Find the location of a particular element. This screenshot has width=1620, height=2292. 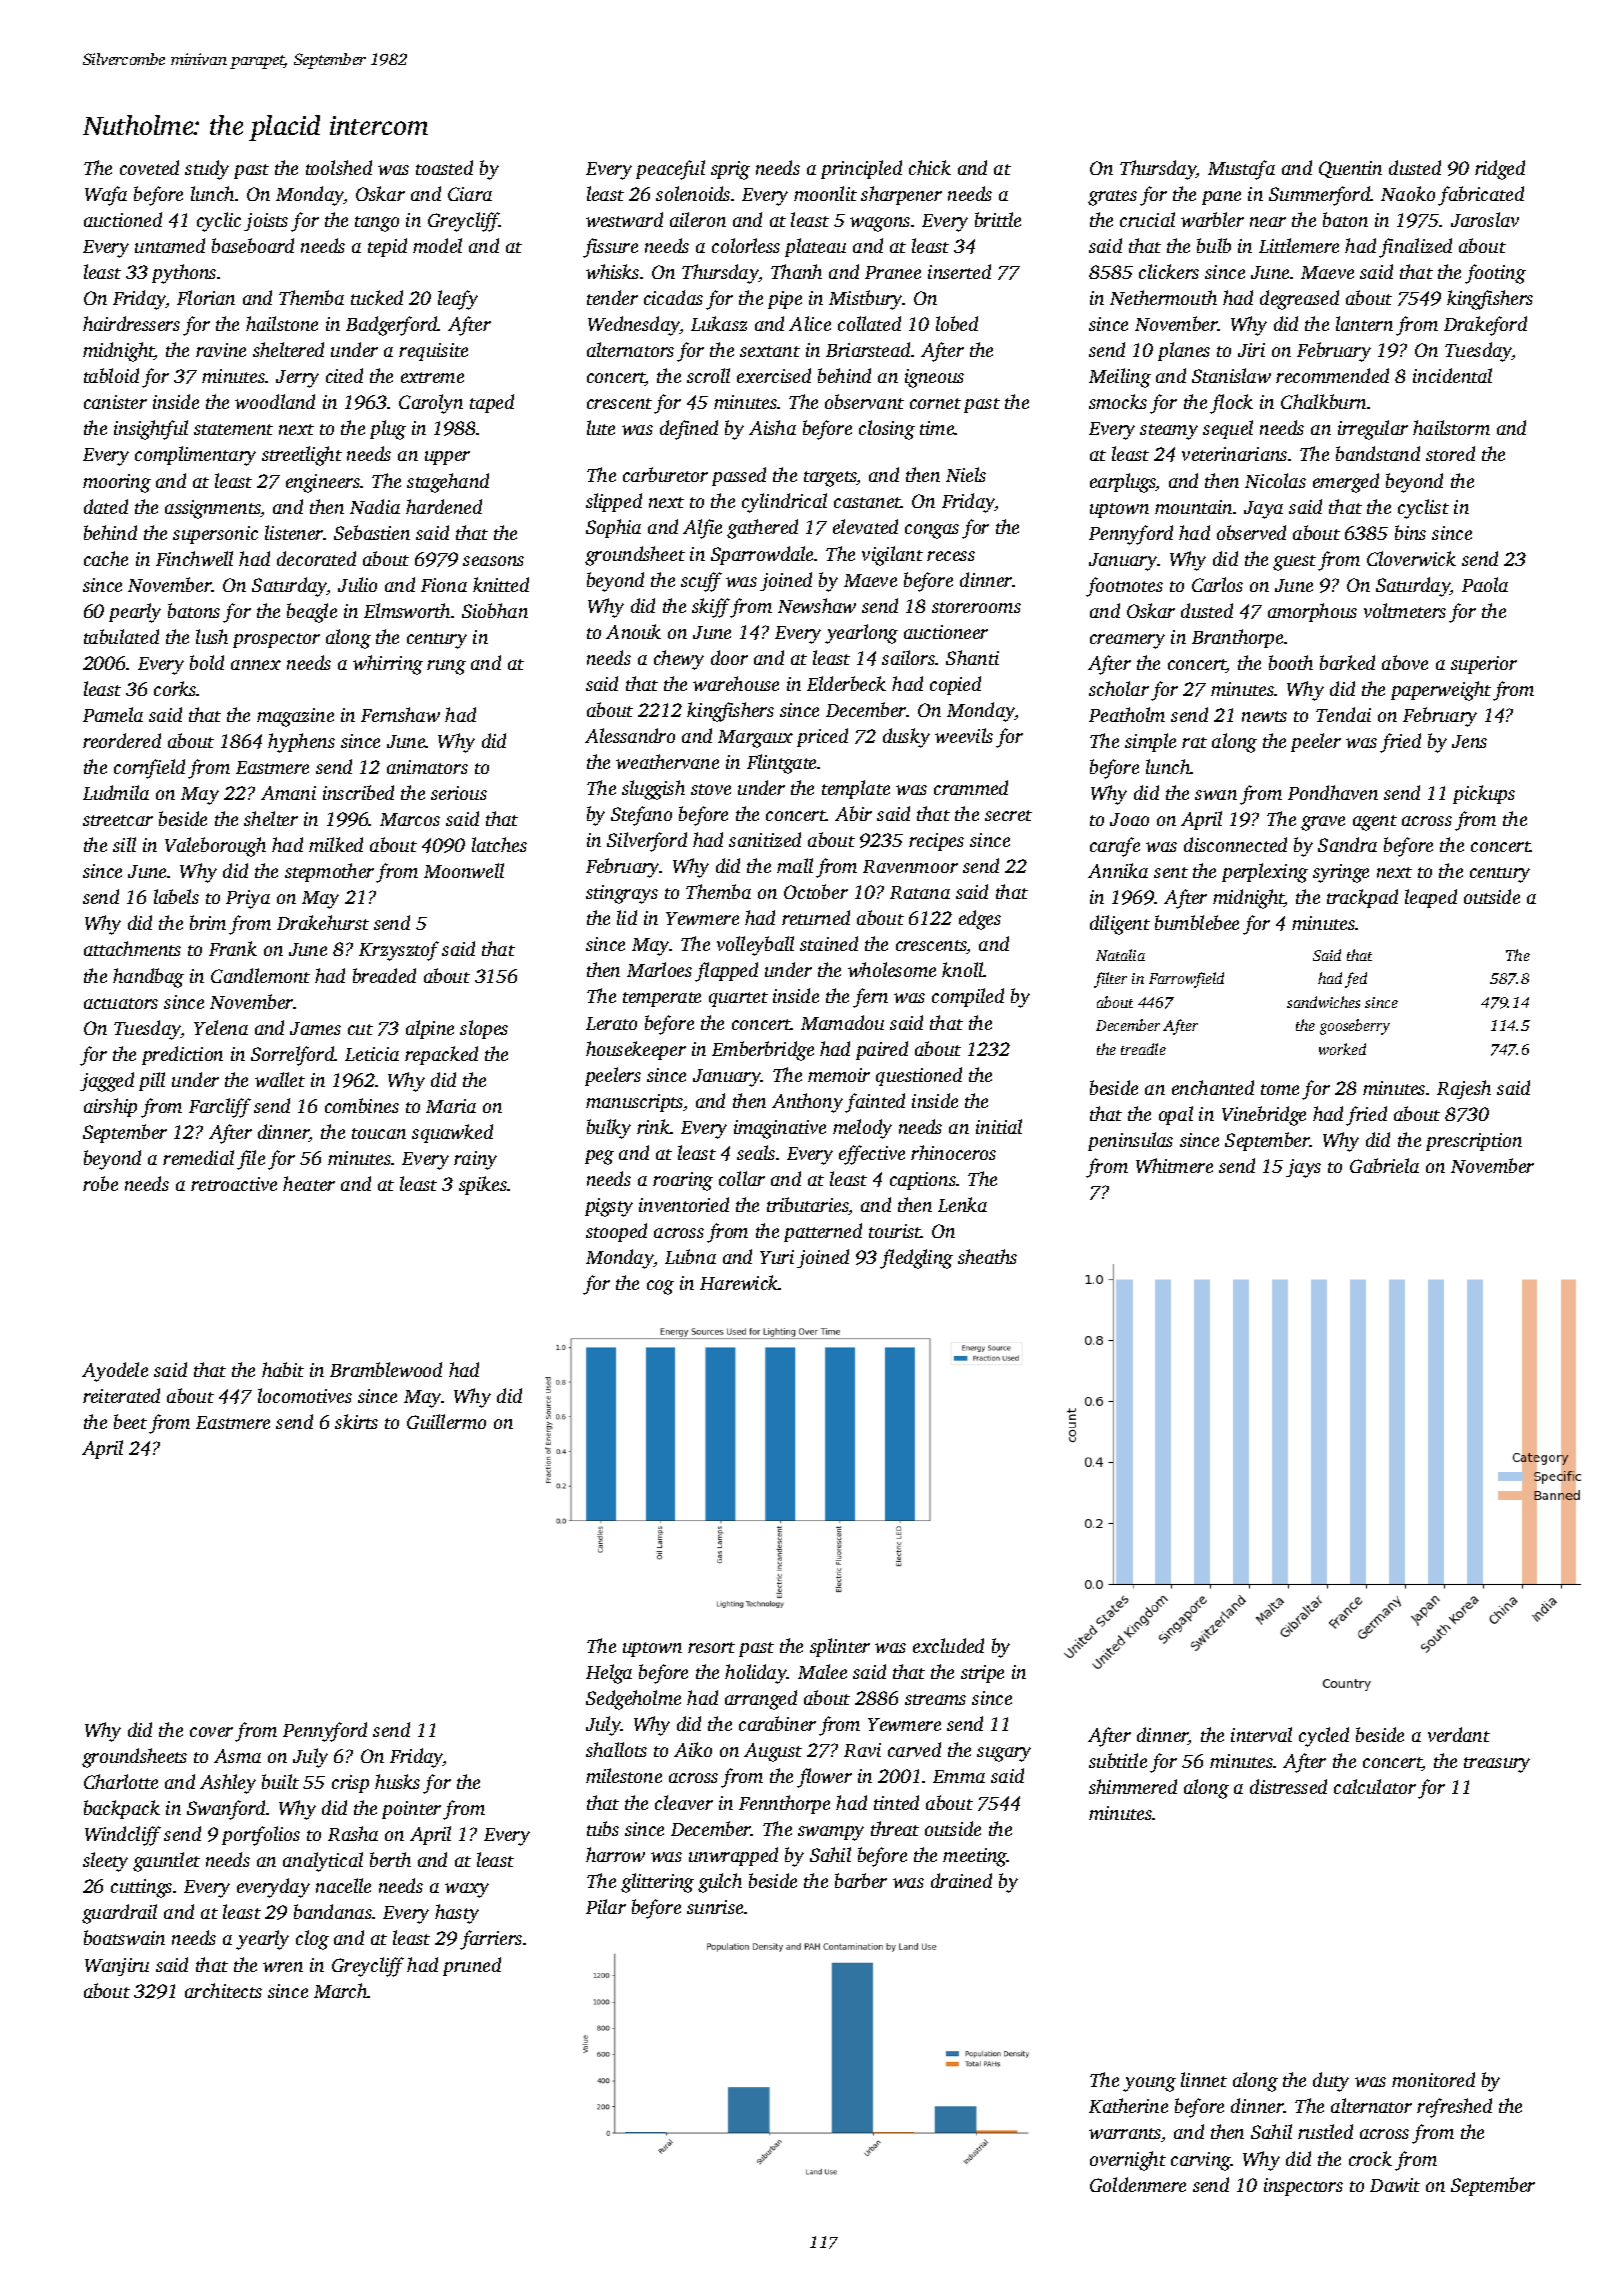

linnet is located at coordinates (1204, 2079).
